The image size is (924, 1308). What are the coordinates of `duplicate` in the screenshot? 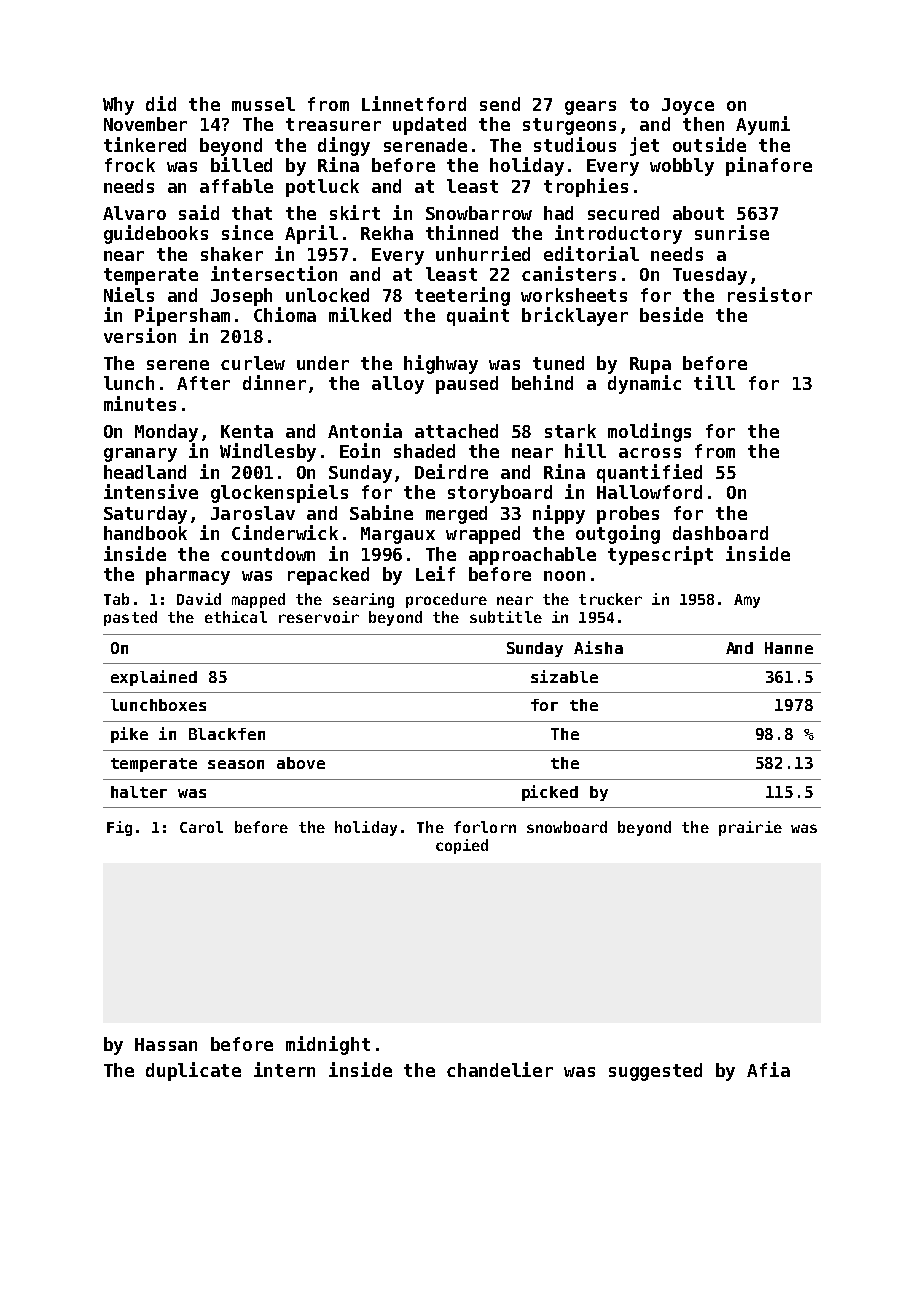 It's located at (193, 1071).
